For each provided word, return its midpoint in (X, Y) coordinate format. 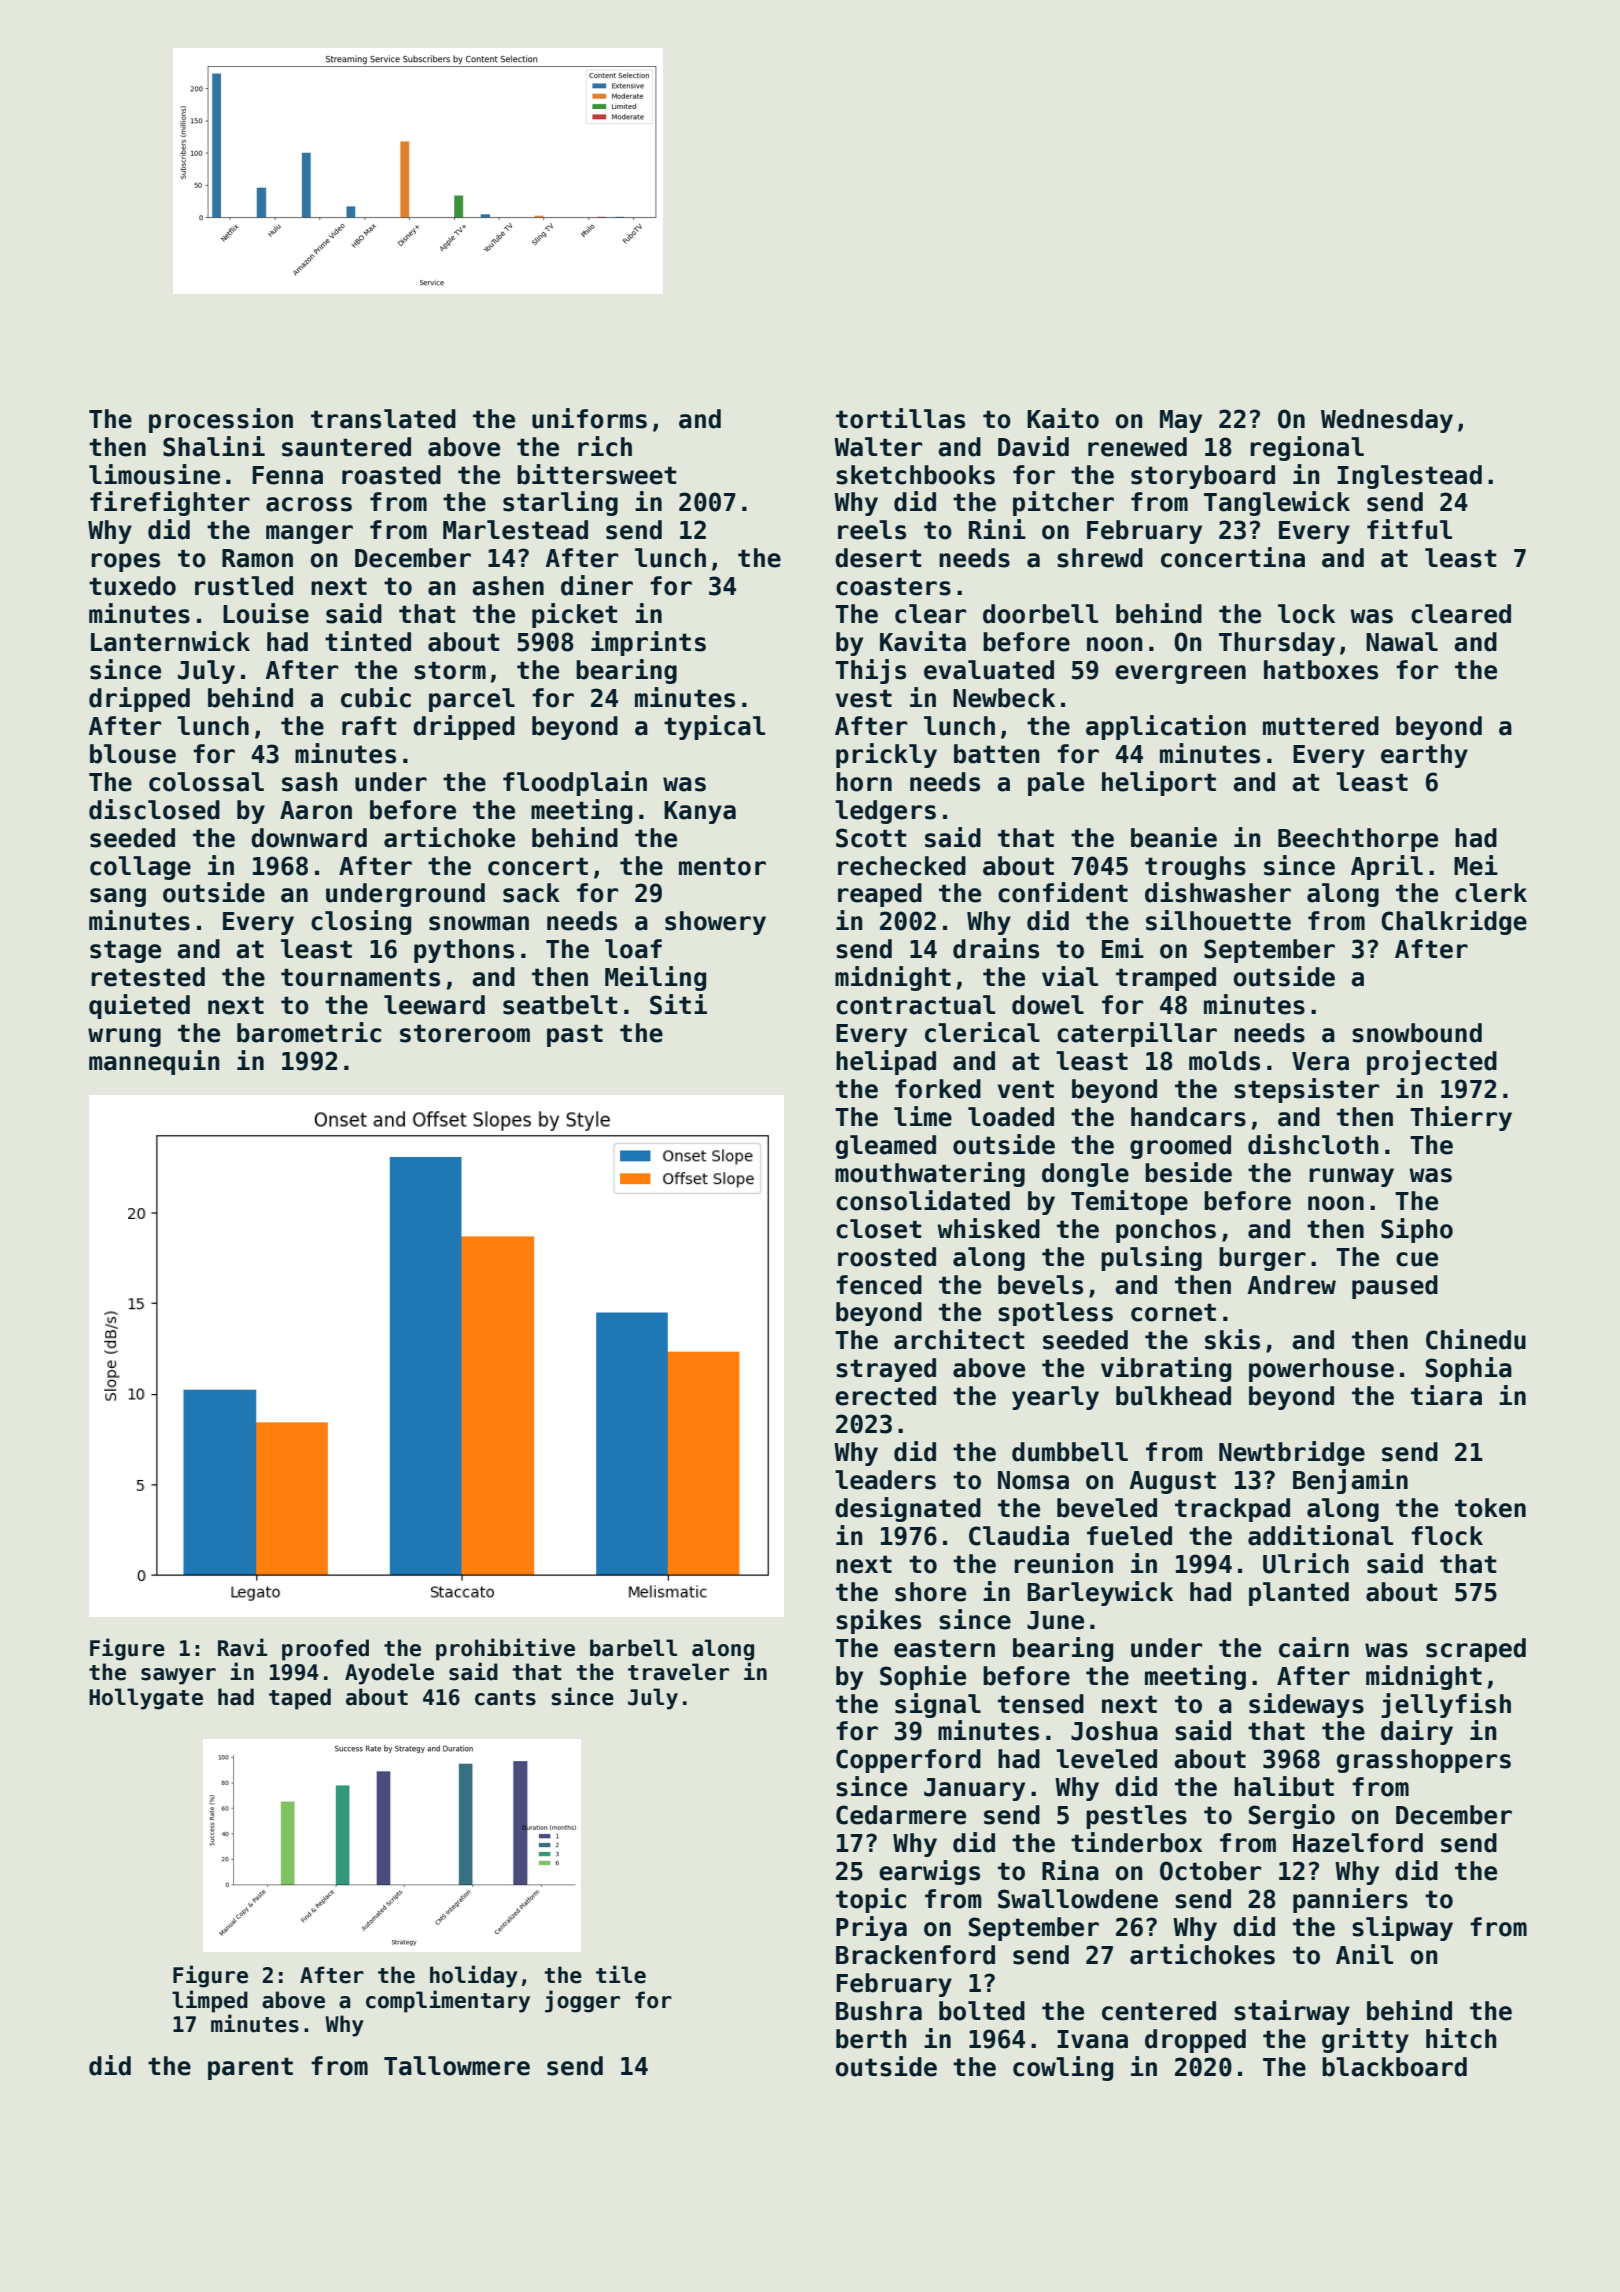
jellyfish (1446, 1705)
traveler (678, 1672)
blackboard (1394, 2067)
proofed (325, 1650)
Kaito (1063, 418)
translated (383, 419)
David (1033, 446)
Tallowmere (457, 2066)
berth (871, 2039)
